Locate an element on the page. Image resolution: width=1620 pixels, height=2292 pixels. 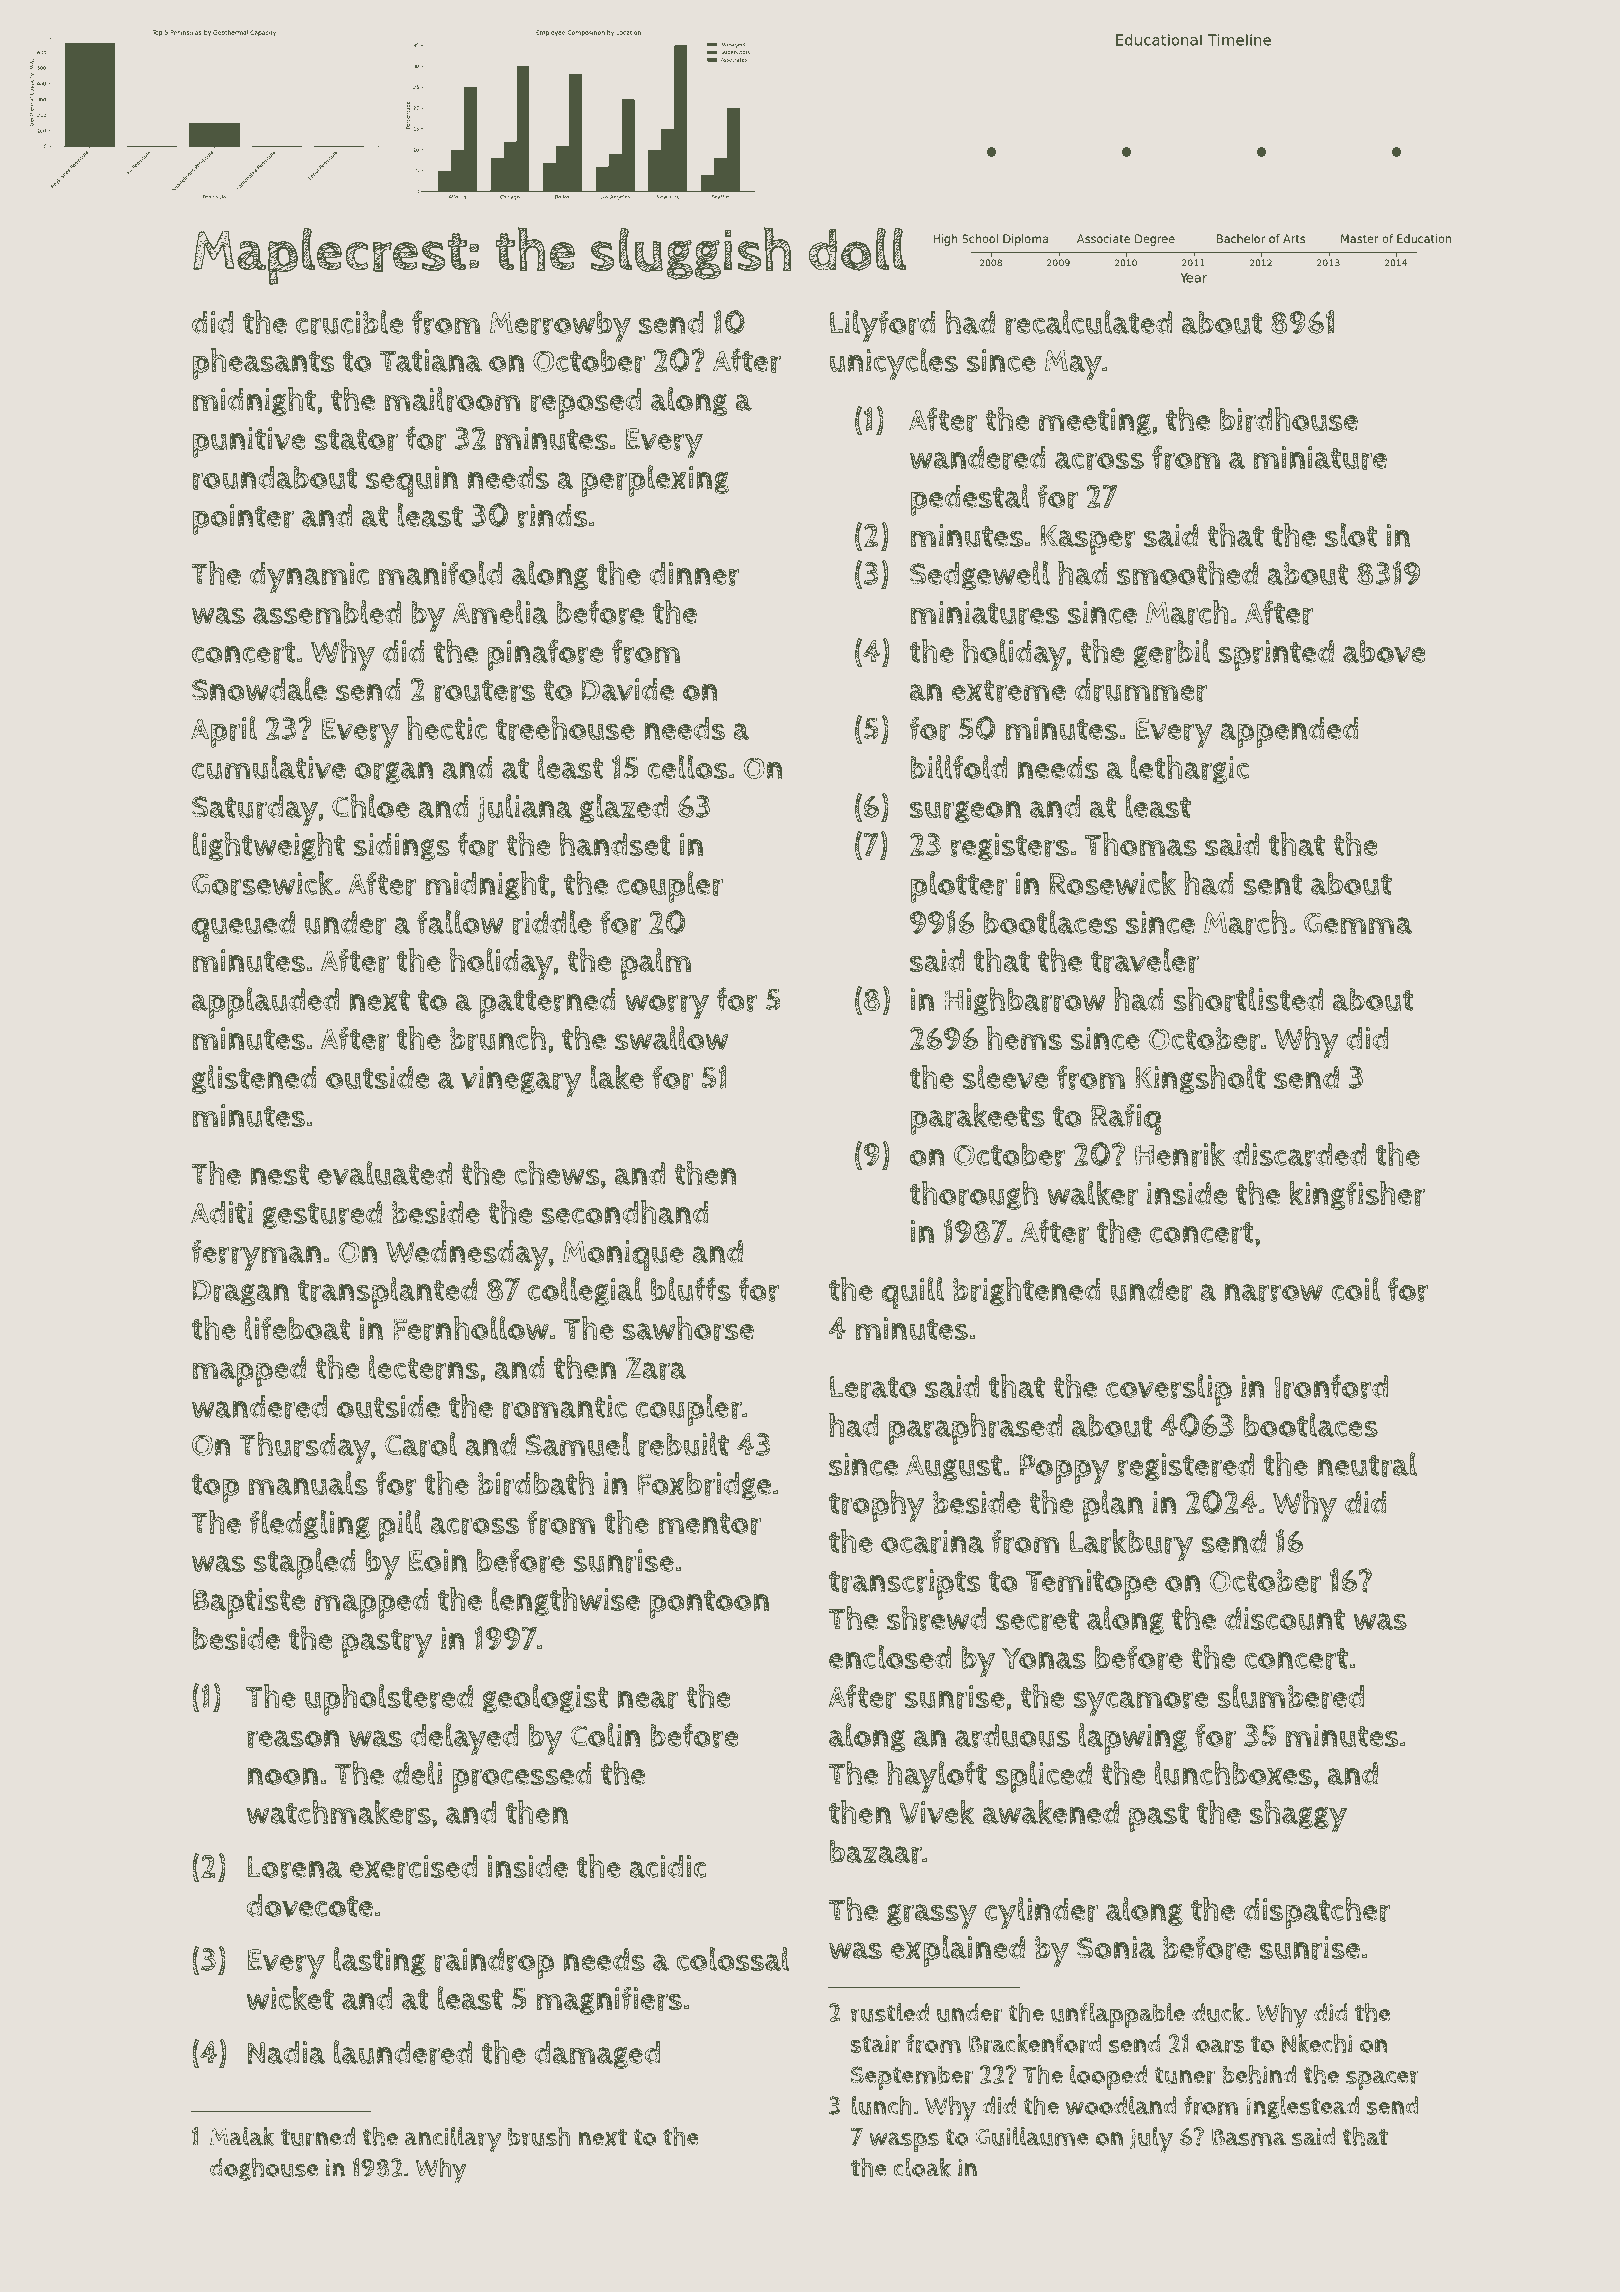
Lerato is located at coordinates (873, 1387).
